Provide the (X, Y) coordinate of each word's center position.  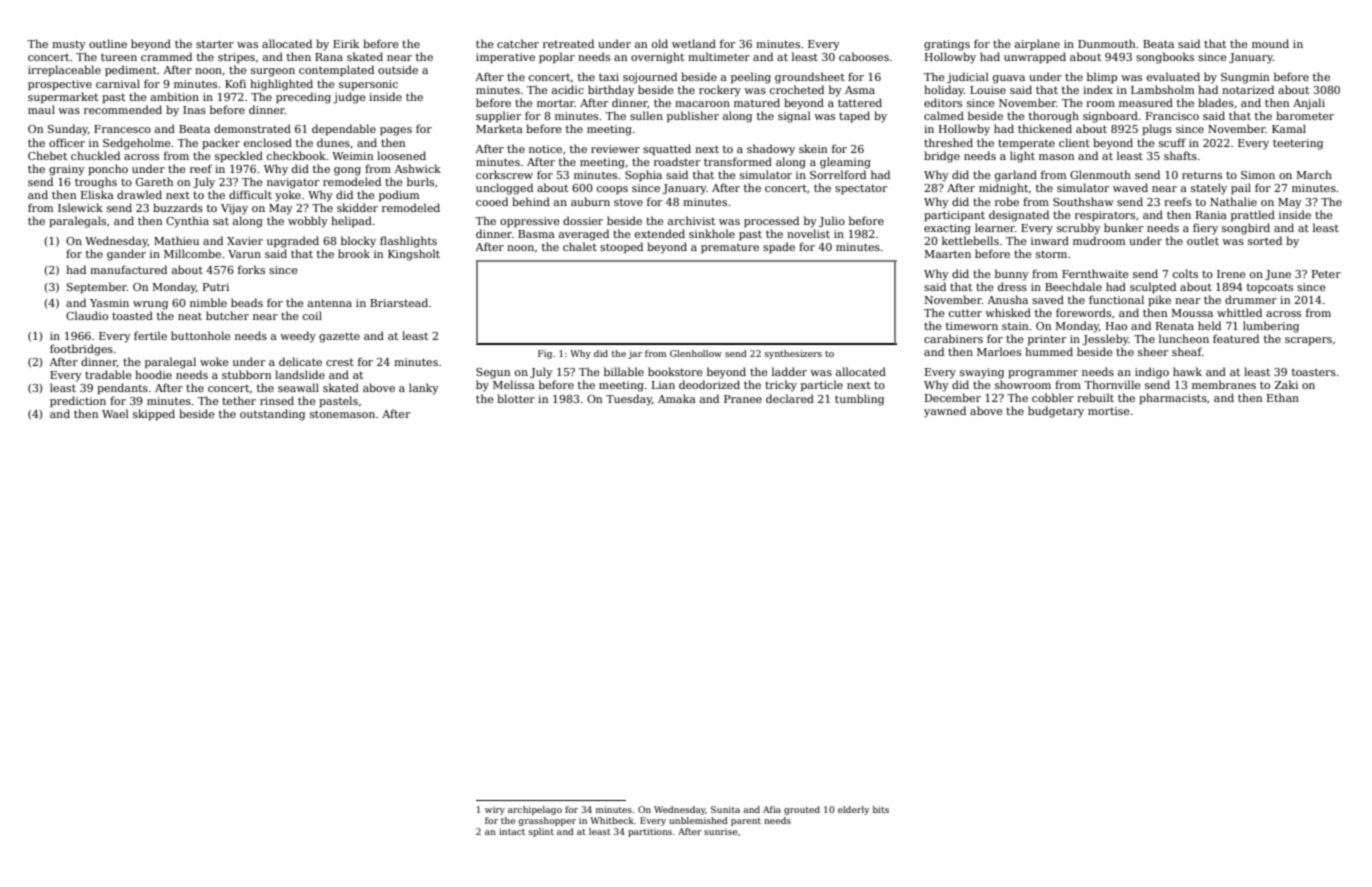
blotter (516, 398)
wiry (495, 810)
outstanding (272, 415)
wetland (694, 43)
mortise (1109, 411)
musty (69, 45)
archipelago (535, 810)
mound (1270, 43)
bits (881, 809)
